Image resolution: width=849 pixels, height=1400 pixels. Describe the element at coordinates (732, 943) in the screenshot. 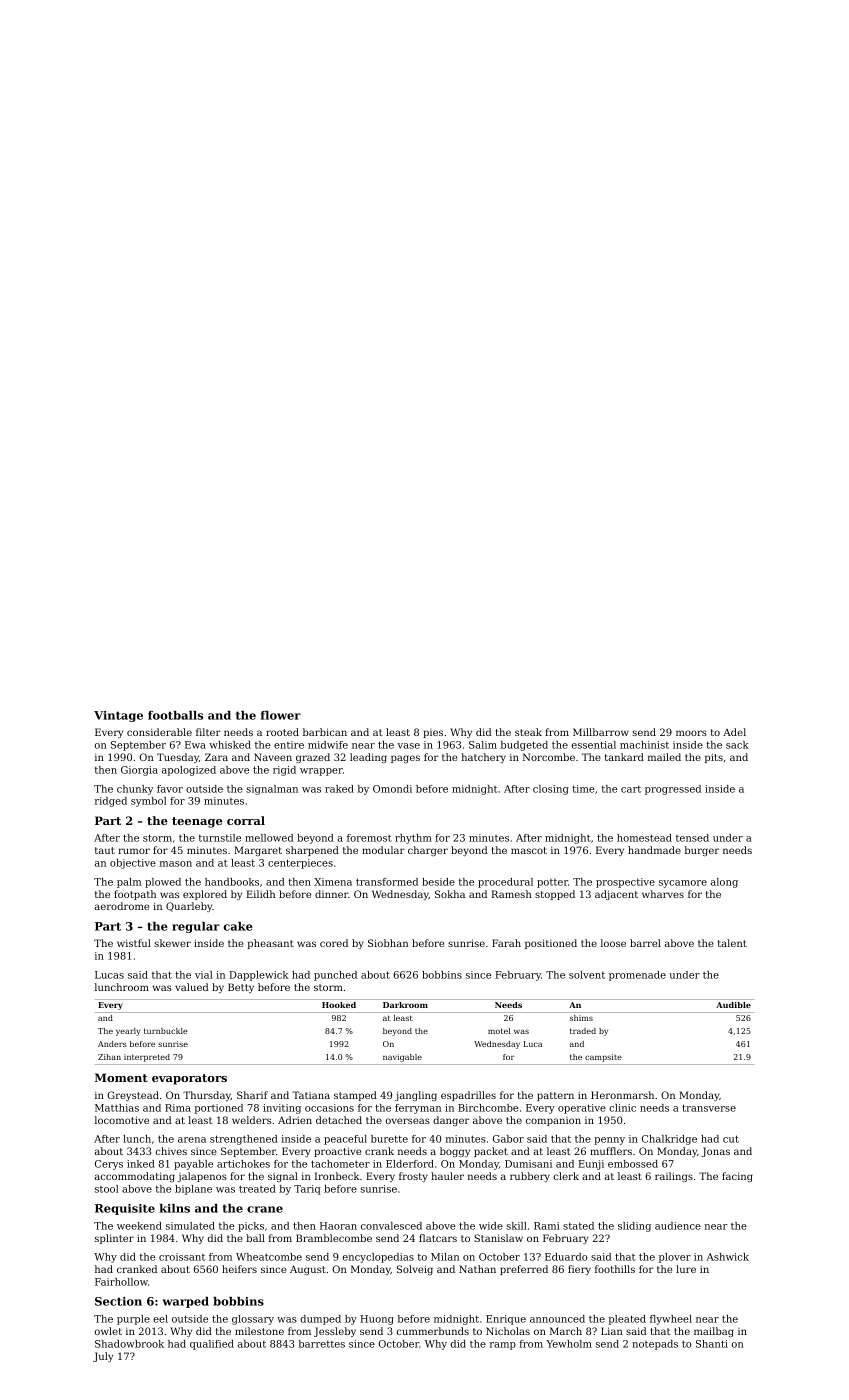

I see `talent` at that location.
